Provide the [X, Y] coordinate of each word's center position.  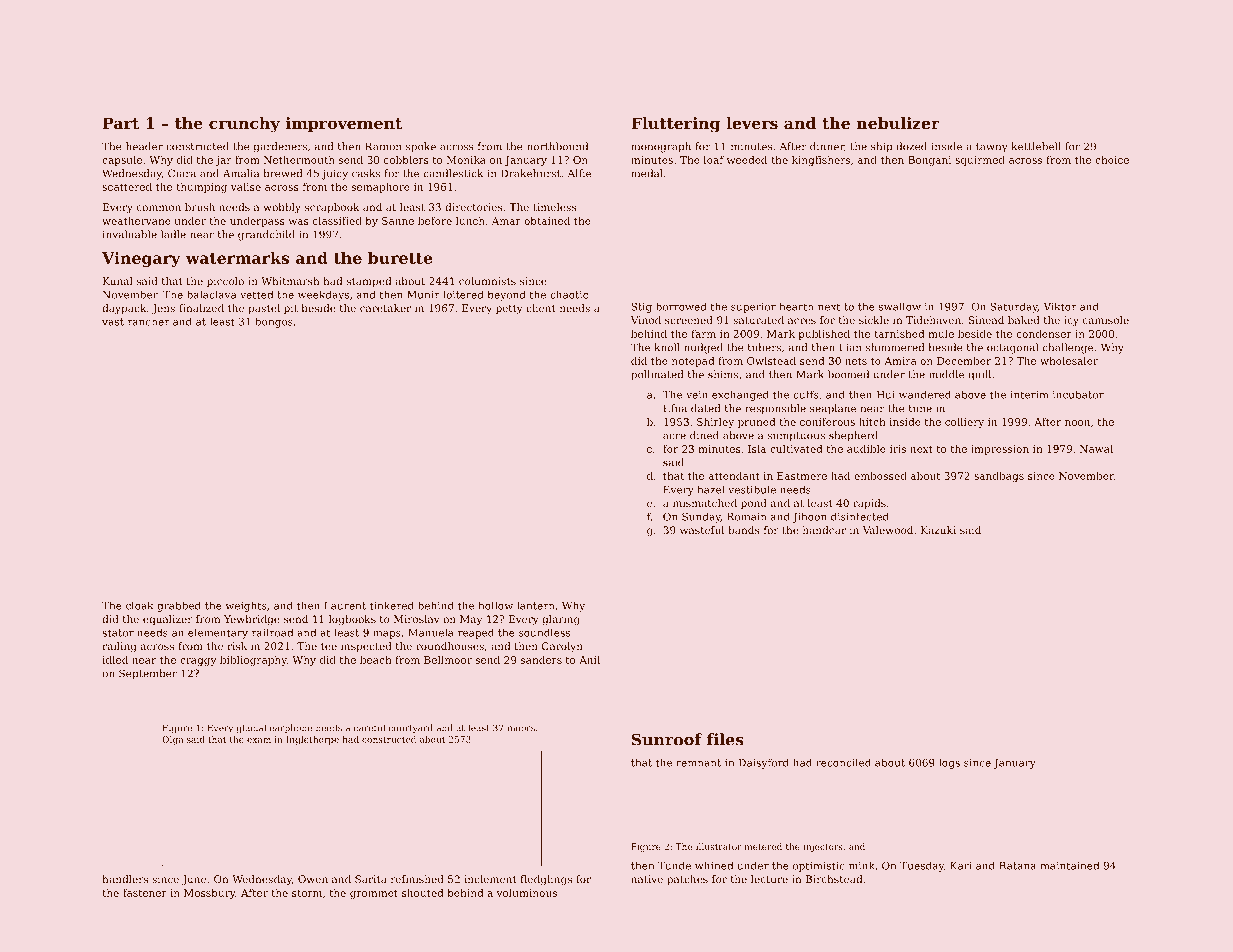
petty [509, 310]
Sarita [371, 879]
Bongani [929, 161]
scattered [127, 187]
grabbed [179, 606]
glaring [561, 620]
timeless [554, 207]
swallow [900, 307]
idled [115, 660]
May [471, 620]
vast [113, 322]
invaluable [130, 234]
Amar [506, 221]
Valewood [888, 530]
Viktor [1060, 307]
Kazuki [938, 530]
